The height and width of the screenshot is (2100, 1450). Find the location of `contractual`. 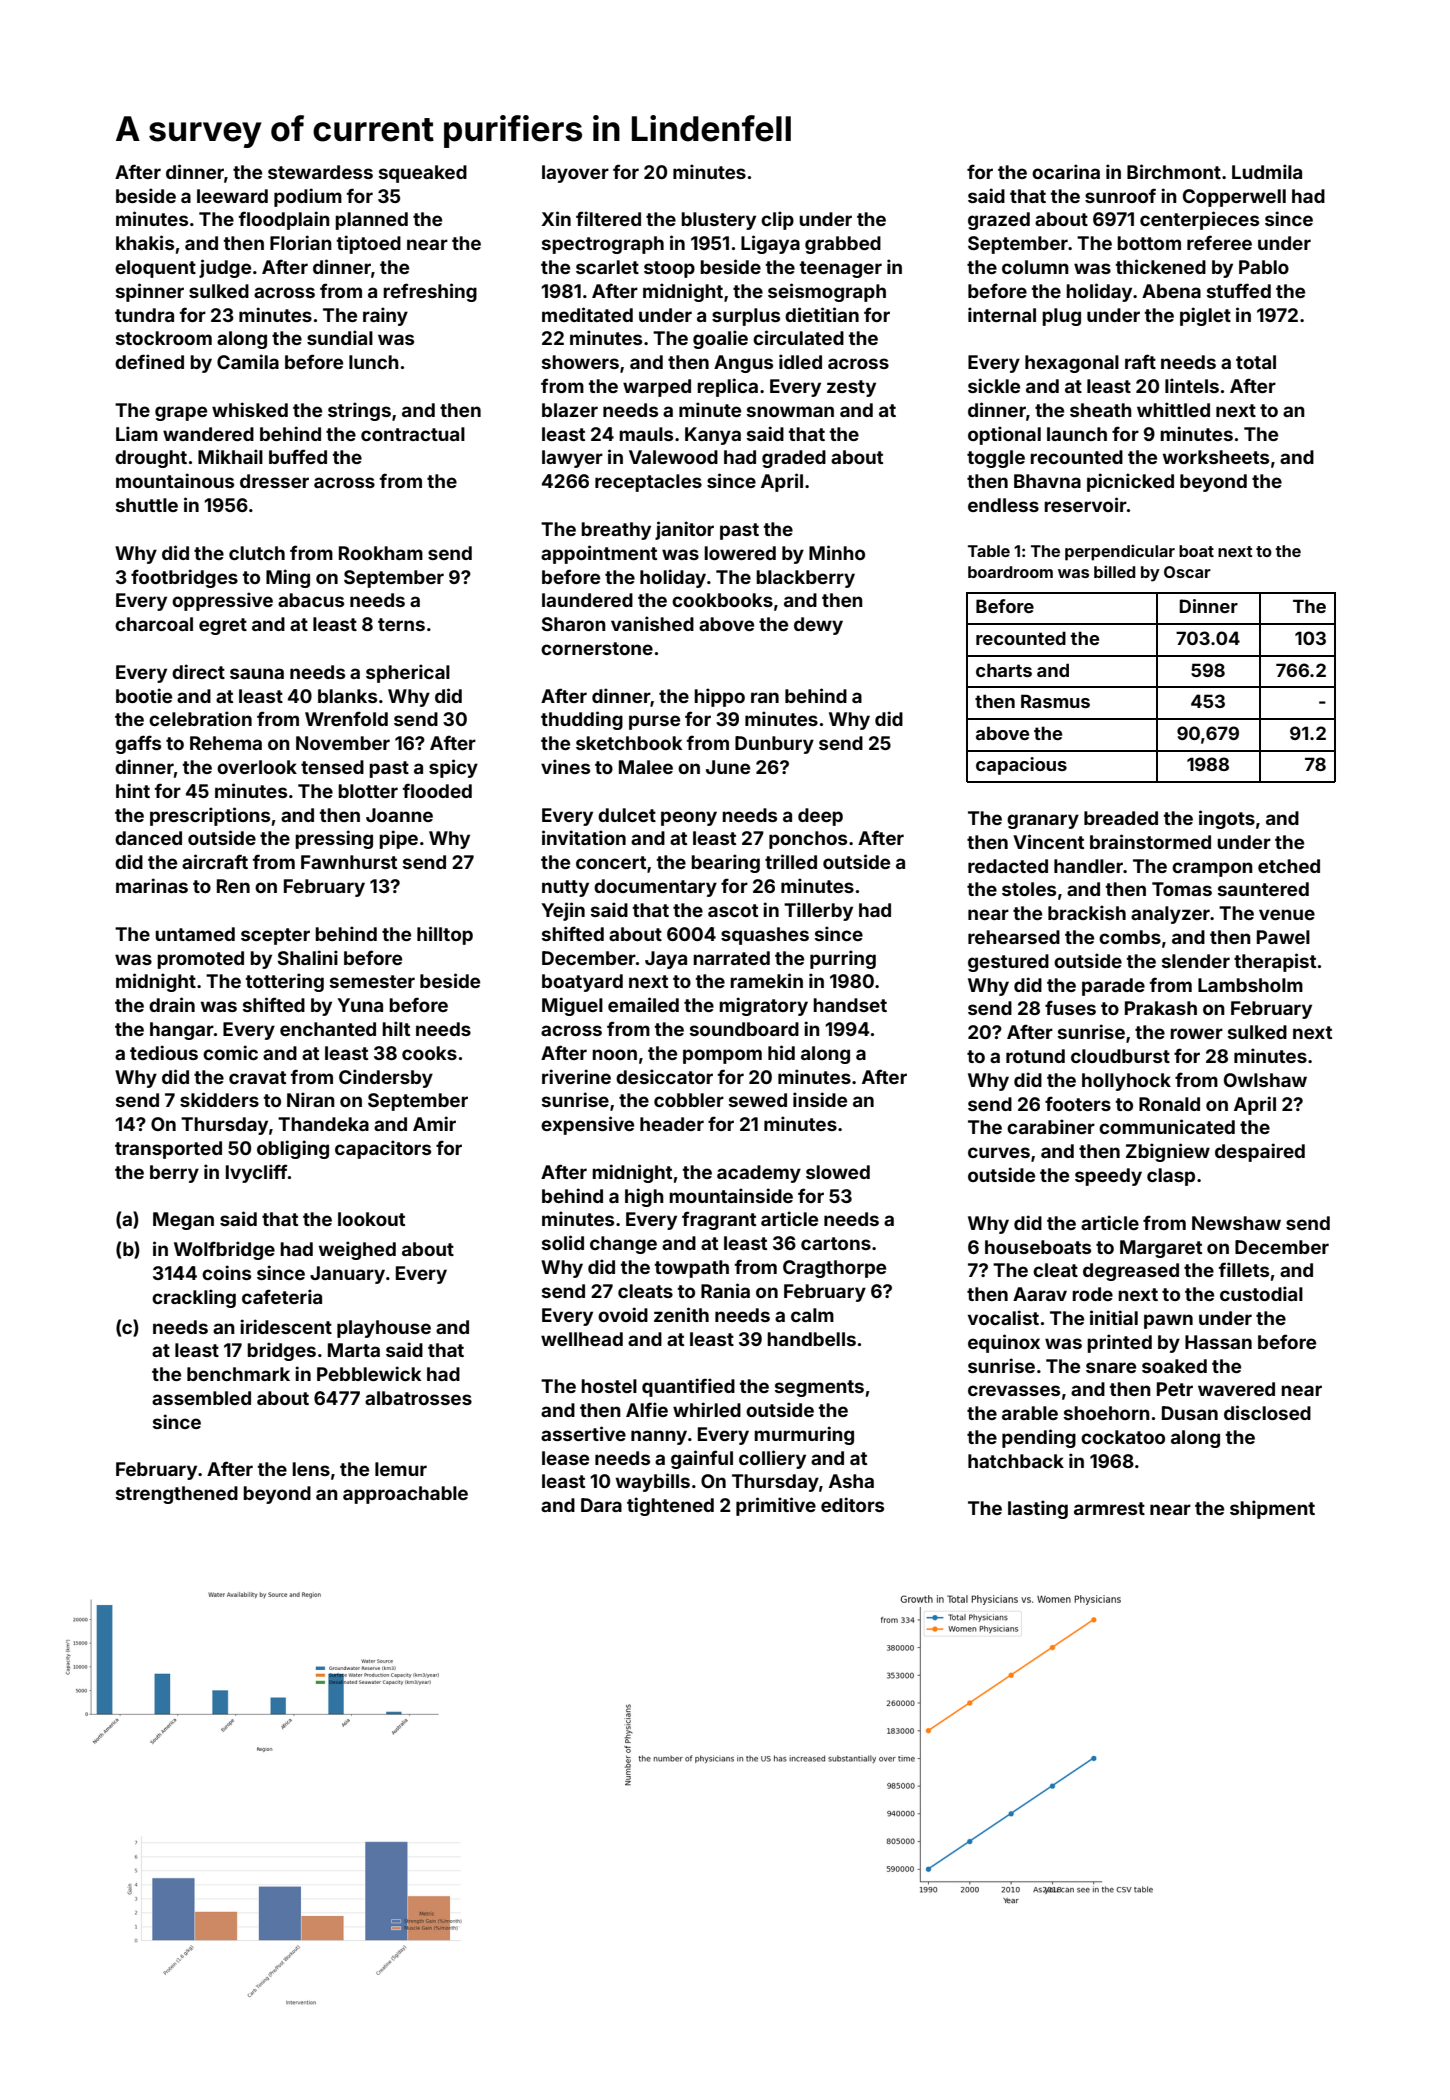

contractual is located at coordinates (413, 434).
